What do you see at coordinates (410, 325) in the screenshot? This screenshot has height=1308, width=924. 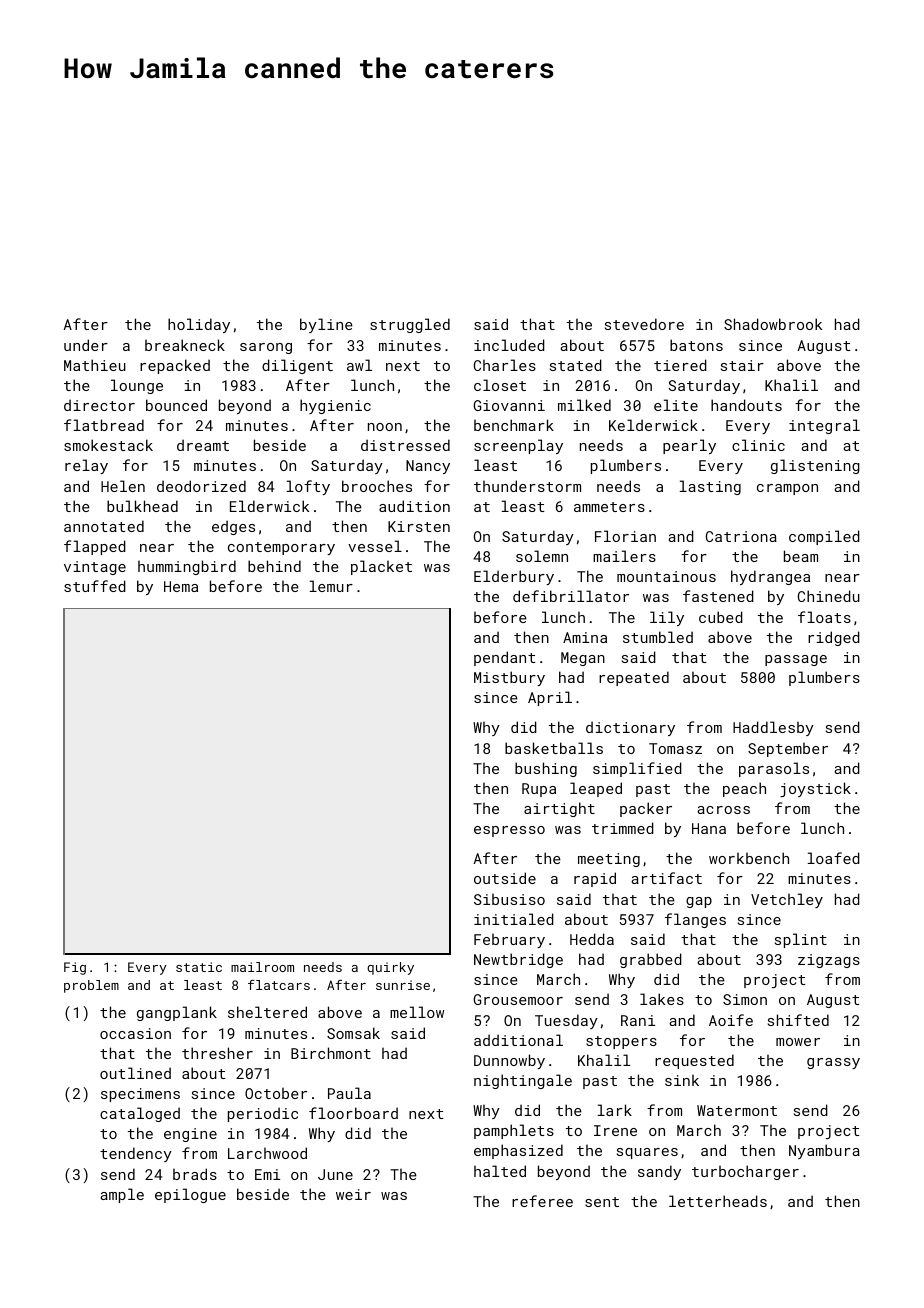 I see `struggled` at bounding box center [410, 325].
